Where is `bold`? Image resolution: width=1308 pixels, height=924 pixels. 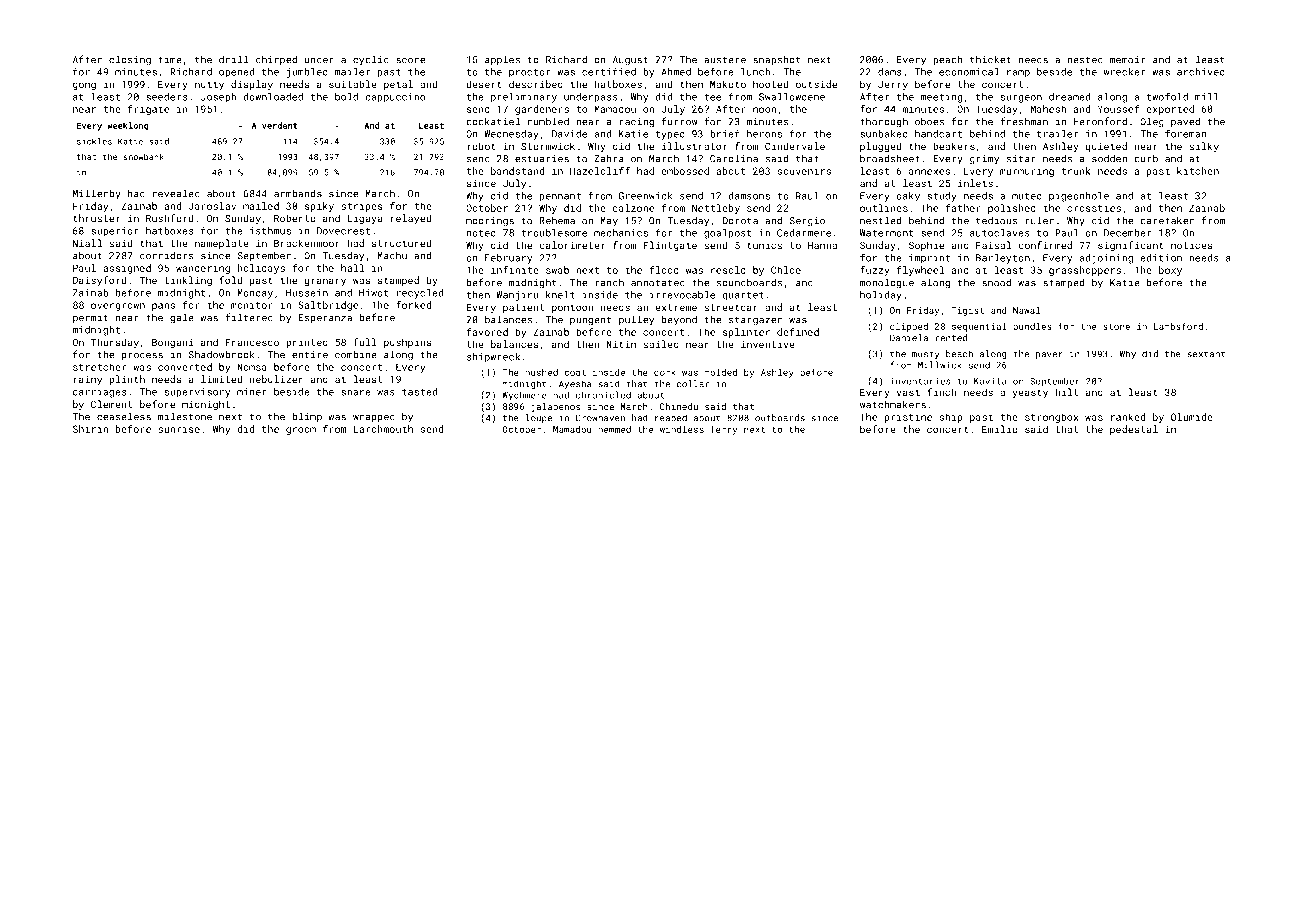
bold is located at coordinates (346, 97).
